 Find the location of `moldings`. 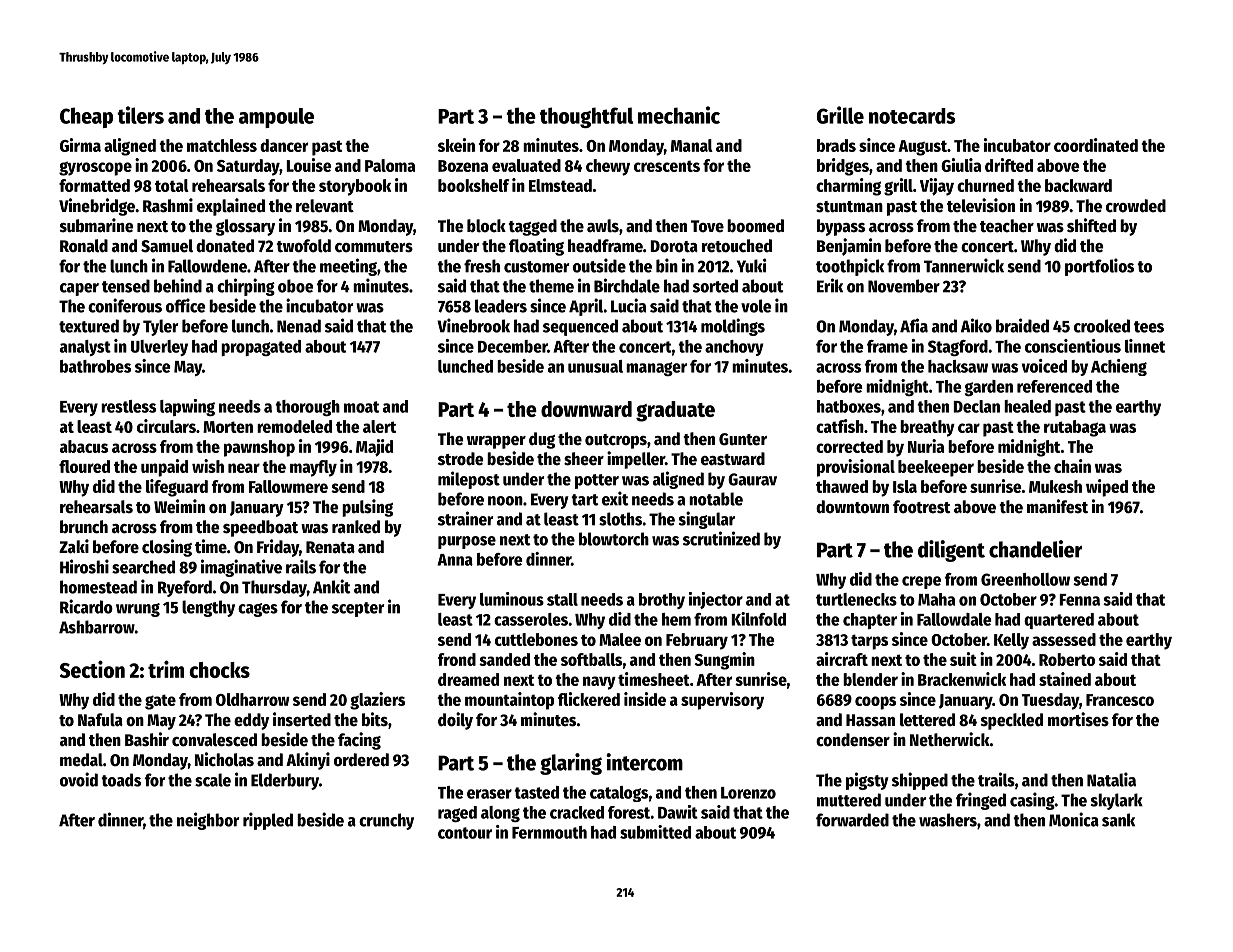

moldings is located at coordinates (733, 327).
